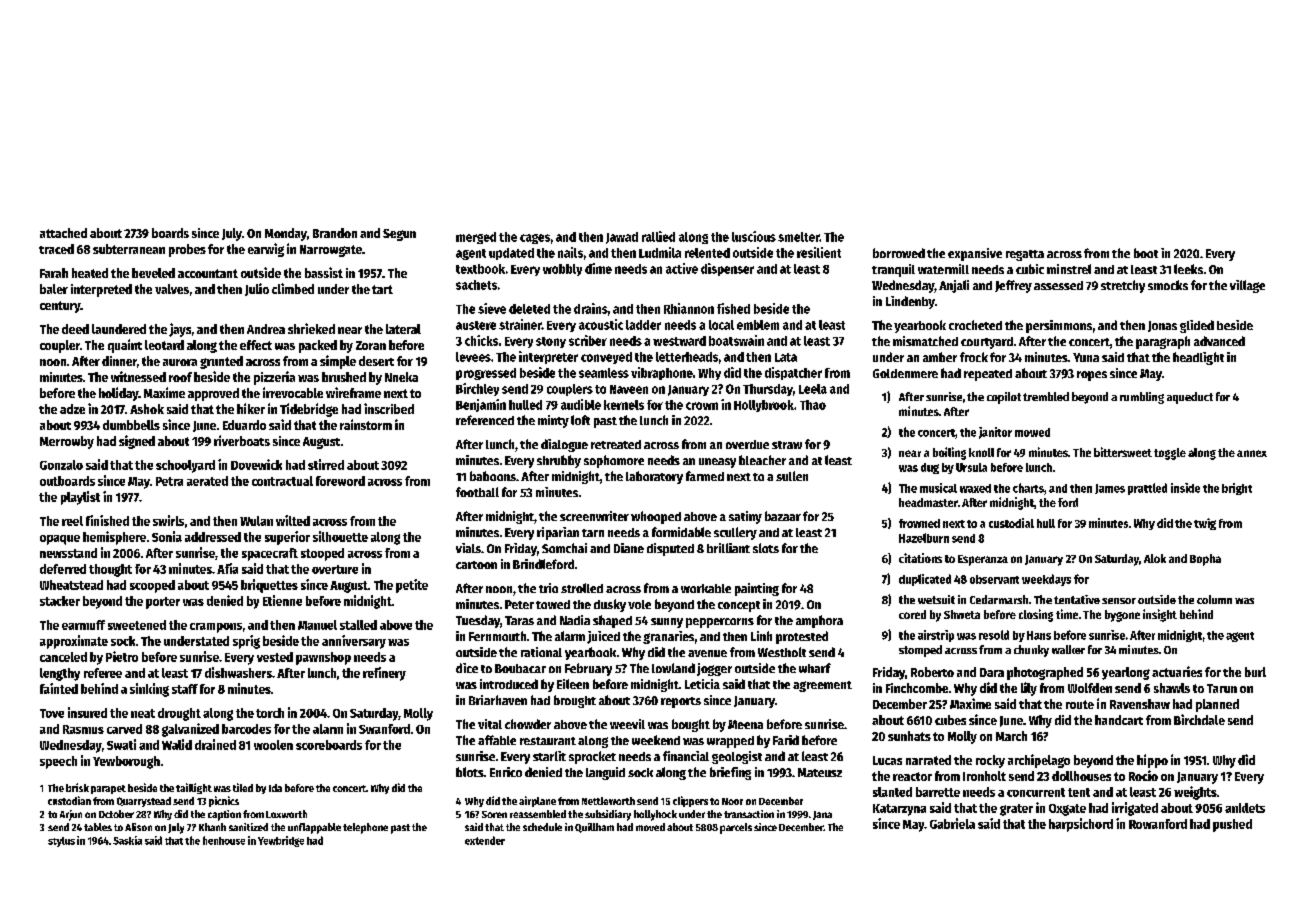 The image size is (1308, 924). What do you see at coordinates (747, 444) in the document?
I see `overdue` at bounding box center [747, 444].
